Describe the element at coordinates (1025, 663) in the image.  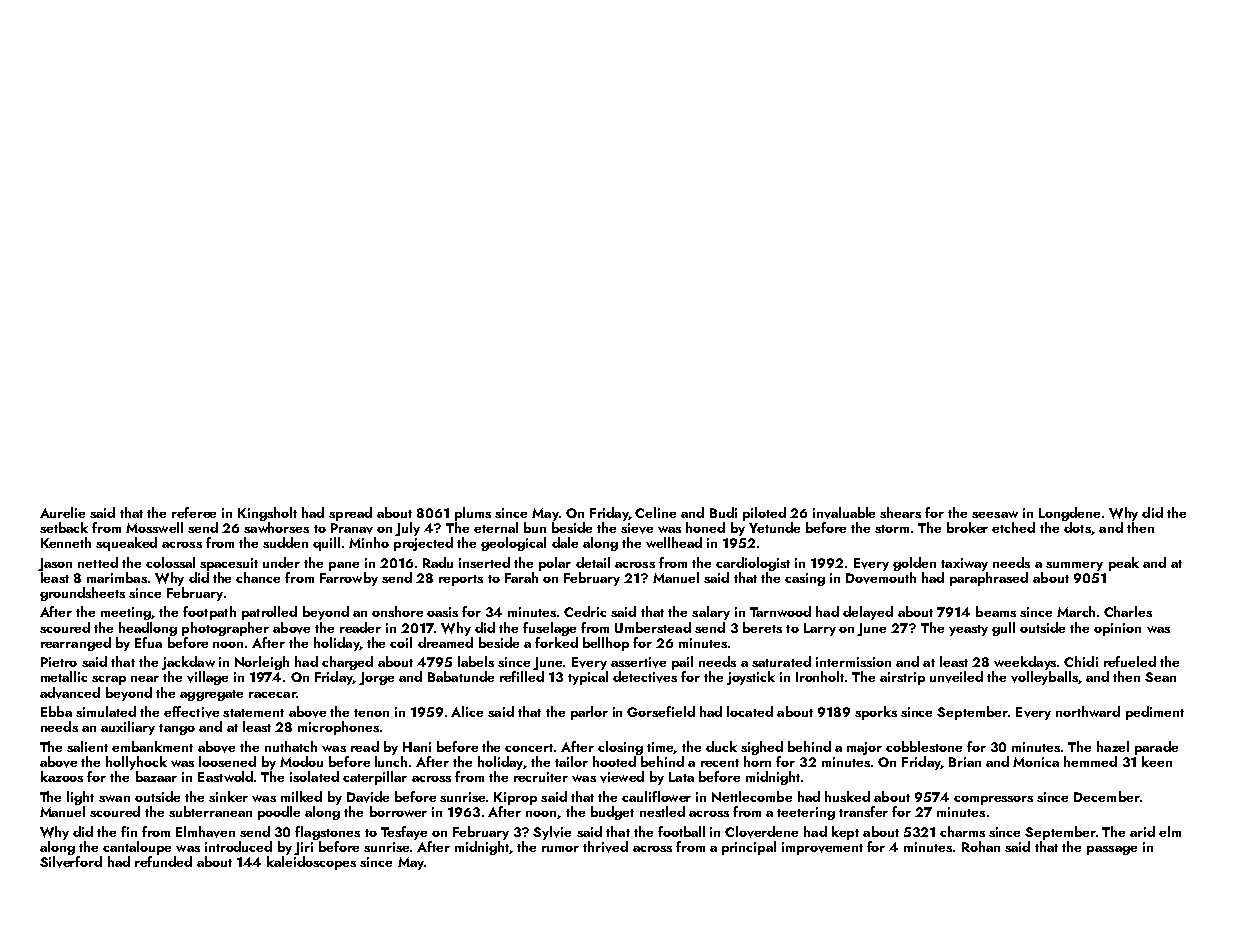
I see `weekdays` at that location.
